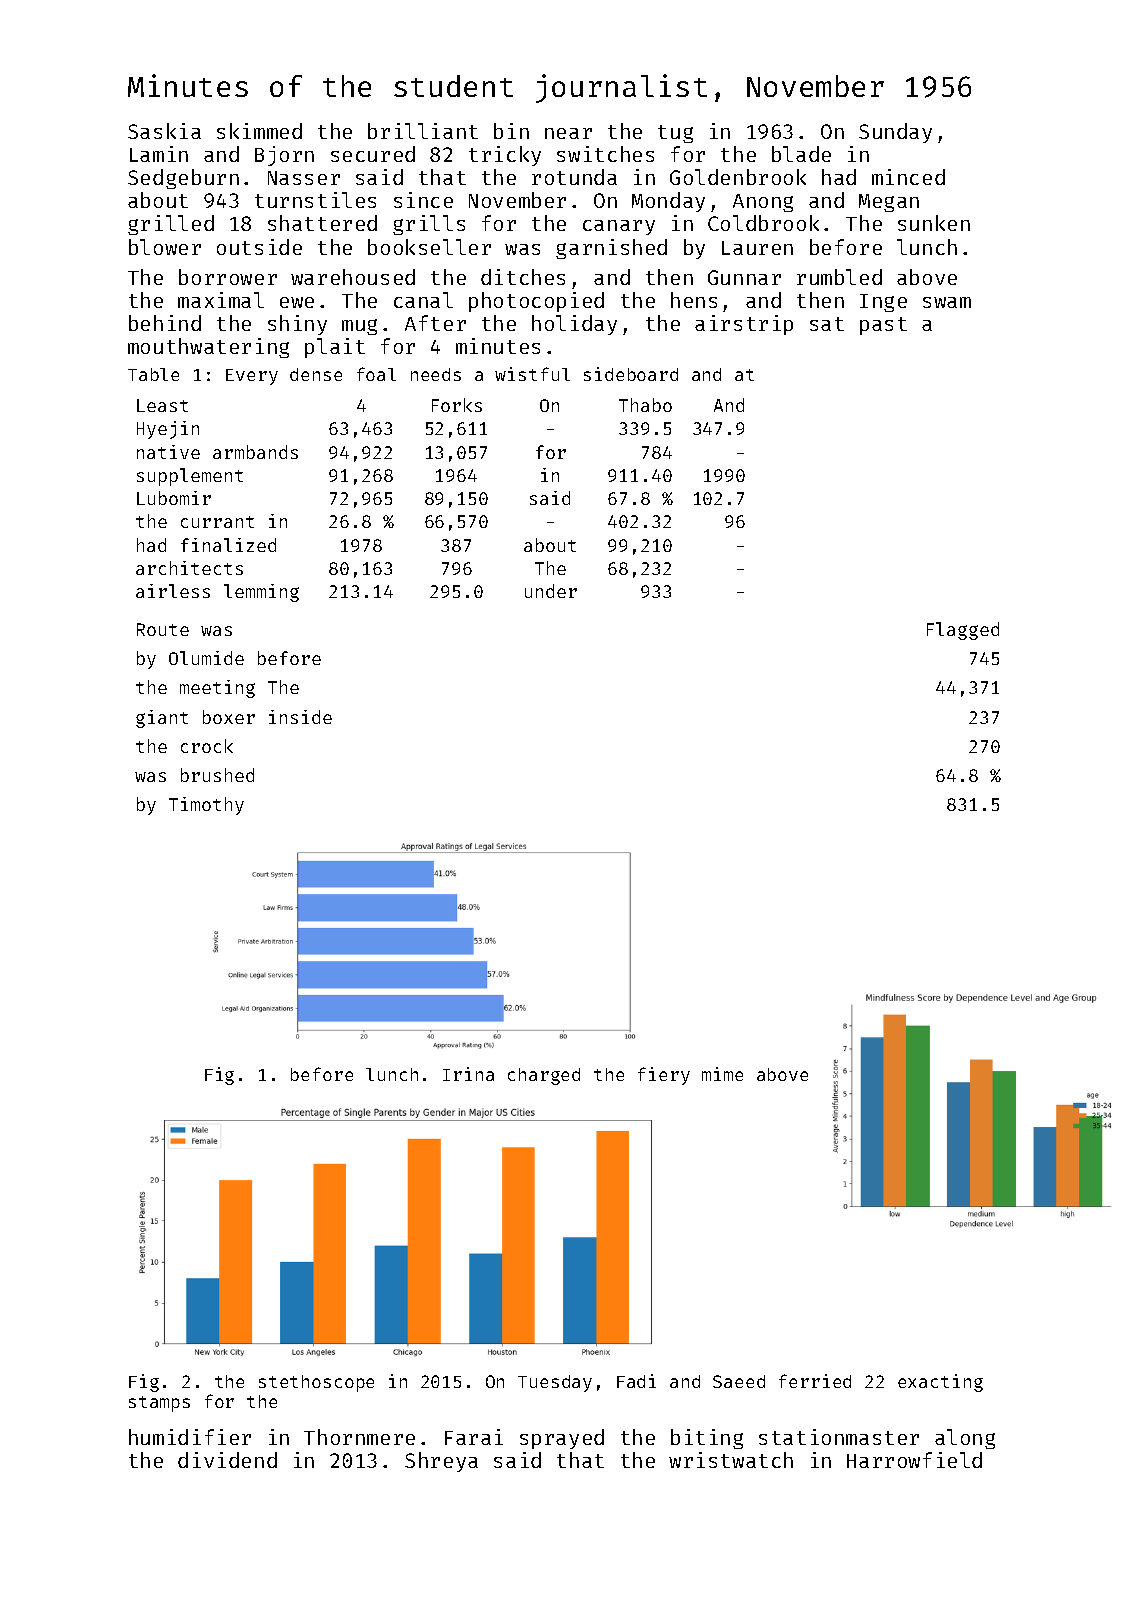 The height and width of the document is (1608, 1137). Describe the element at coordinates (206, 806) in the document. I see `Timothy` at that location.
